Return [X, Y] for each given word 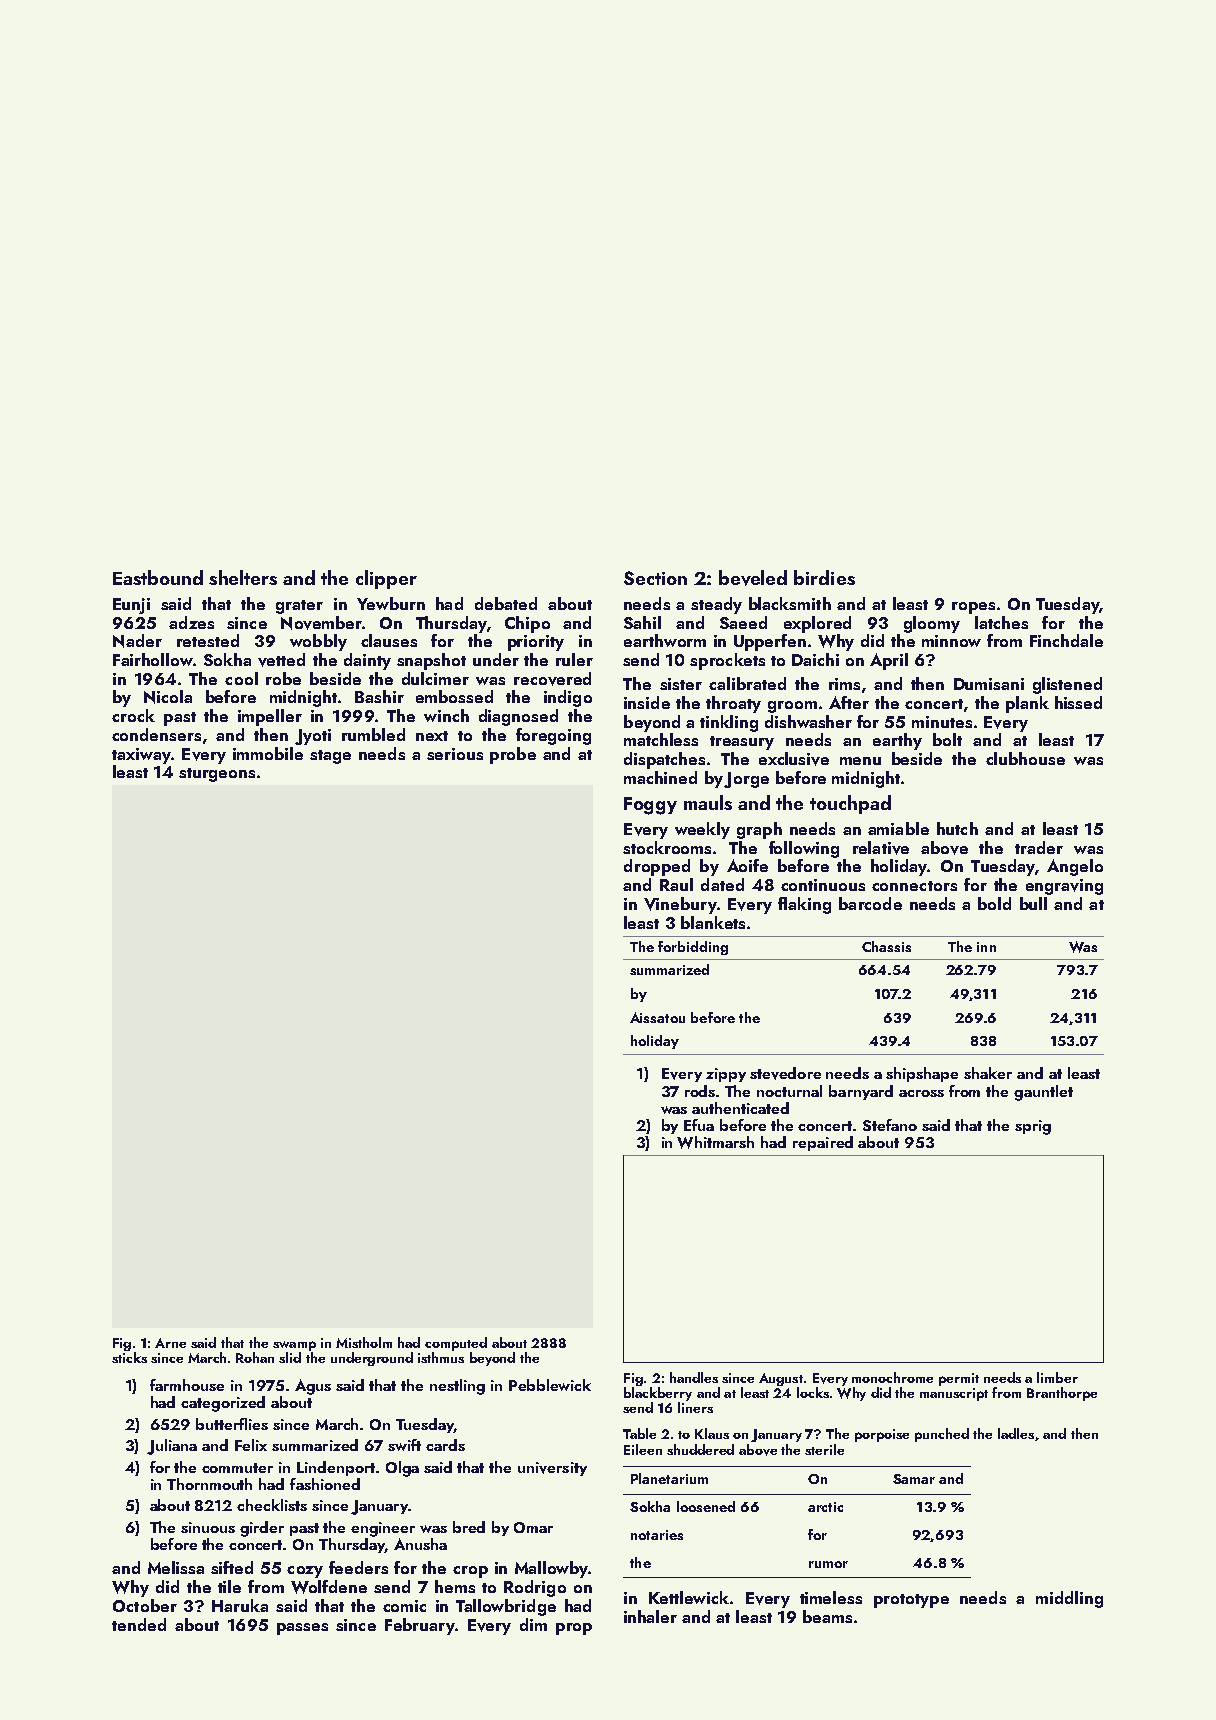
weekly [702, 830]
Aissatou [657, 1017]
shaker [988, 1073]
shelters [243, 577]
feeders [358, 1567]
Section [655, 578]
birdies [824, 577]
